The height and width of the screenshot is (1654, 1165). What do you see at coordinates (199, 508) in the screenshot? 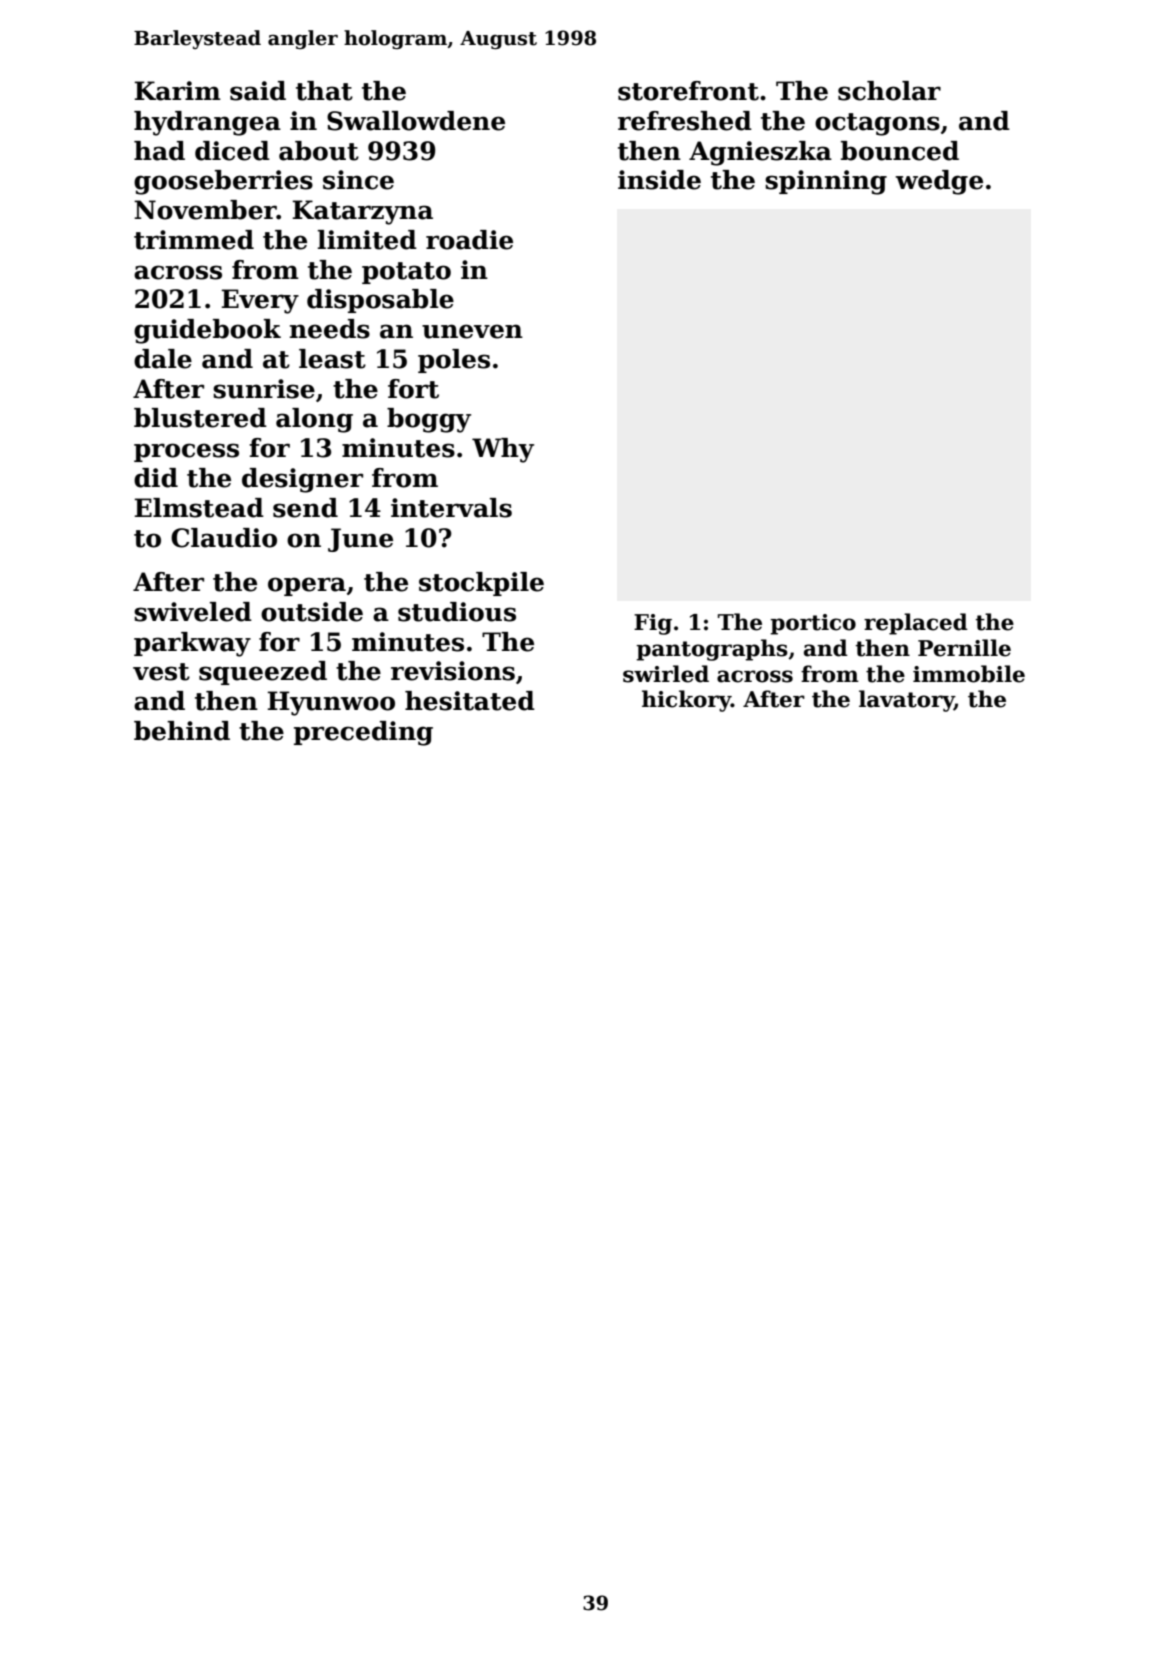
I see `Elmstead` at bounding box center [199, 508].
